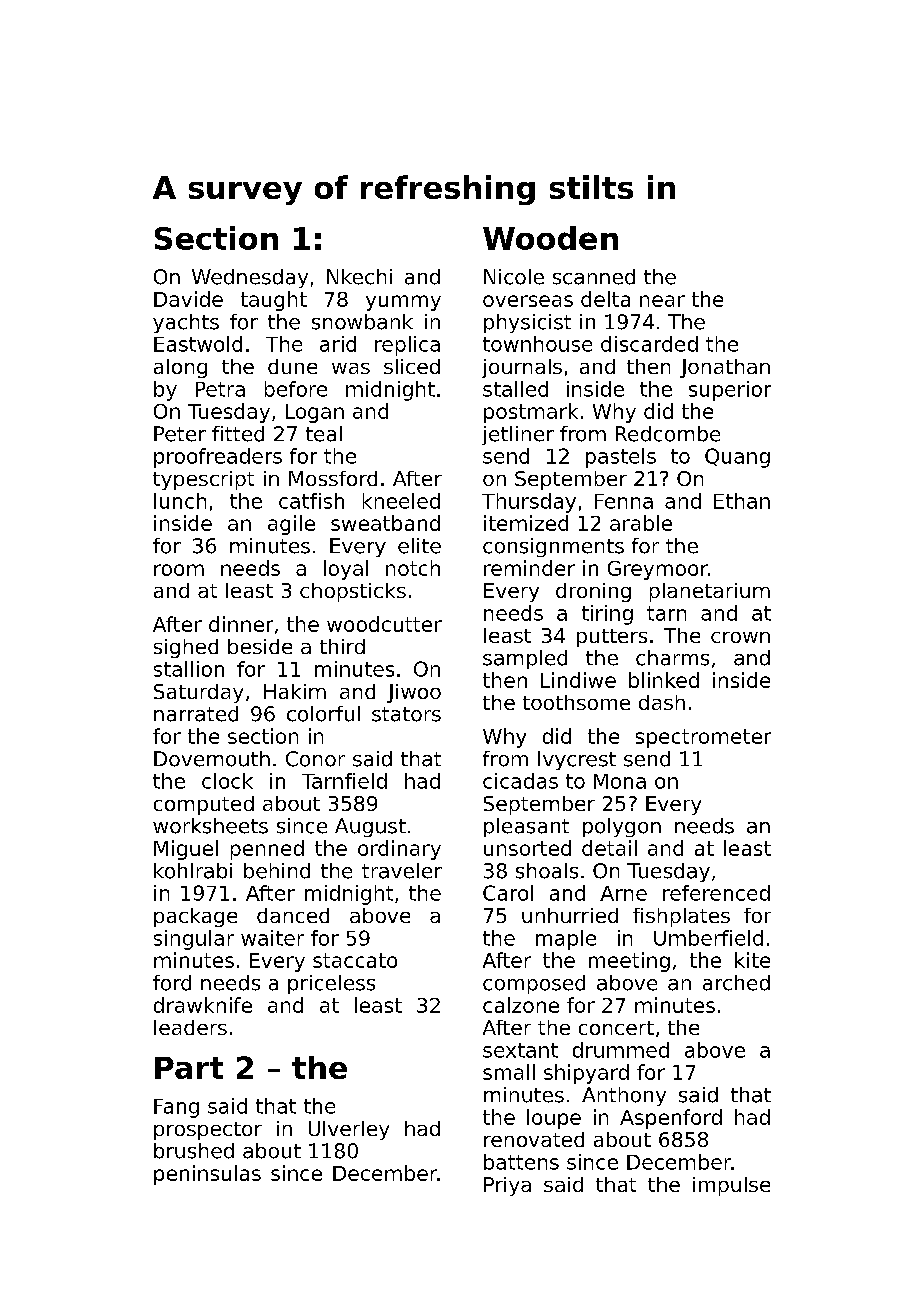 The image size is (924, 1311). I want to click on droning, so click(593, 592).
